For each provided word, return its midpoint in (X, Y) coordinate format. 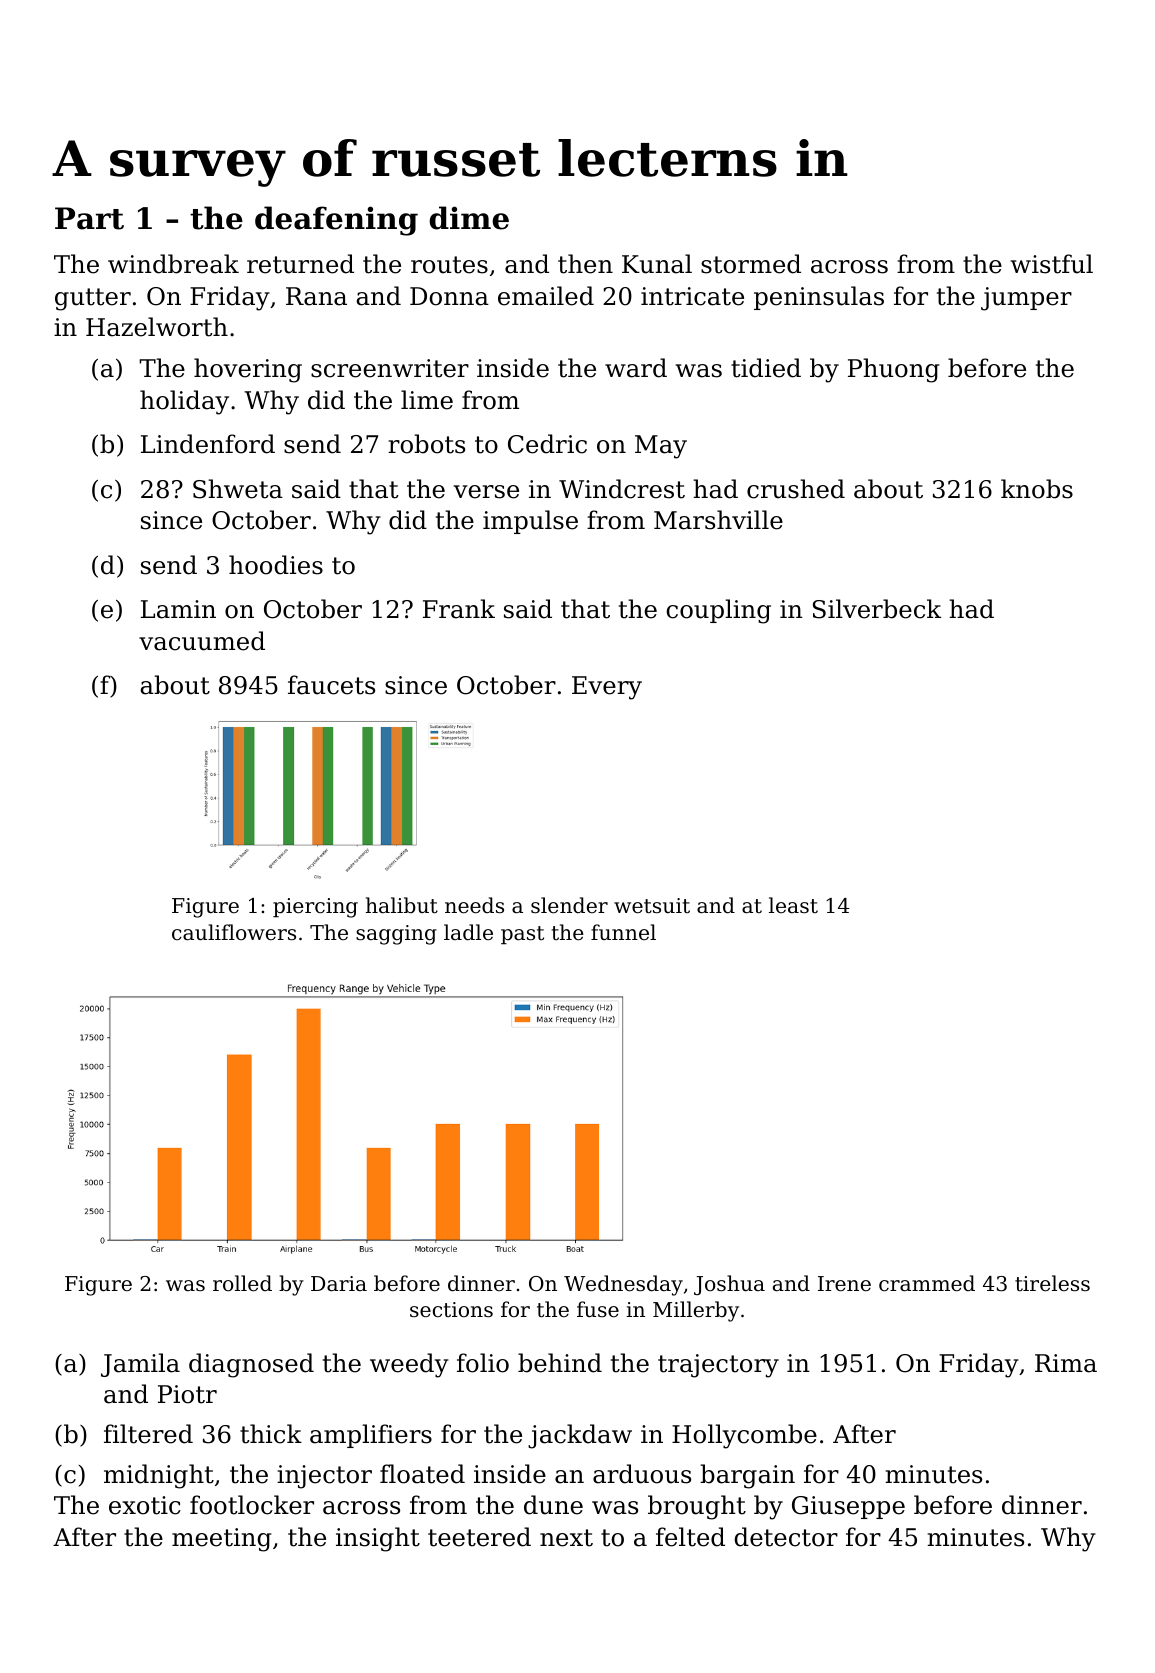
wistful (1052, 264)
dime (469, 218)
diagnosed (251, 1365)
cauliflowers (234, 932)
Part (89, 218)
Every (607, 688)
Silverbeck (877, 609)
